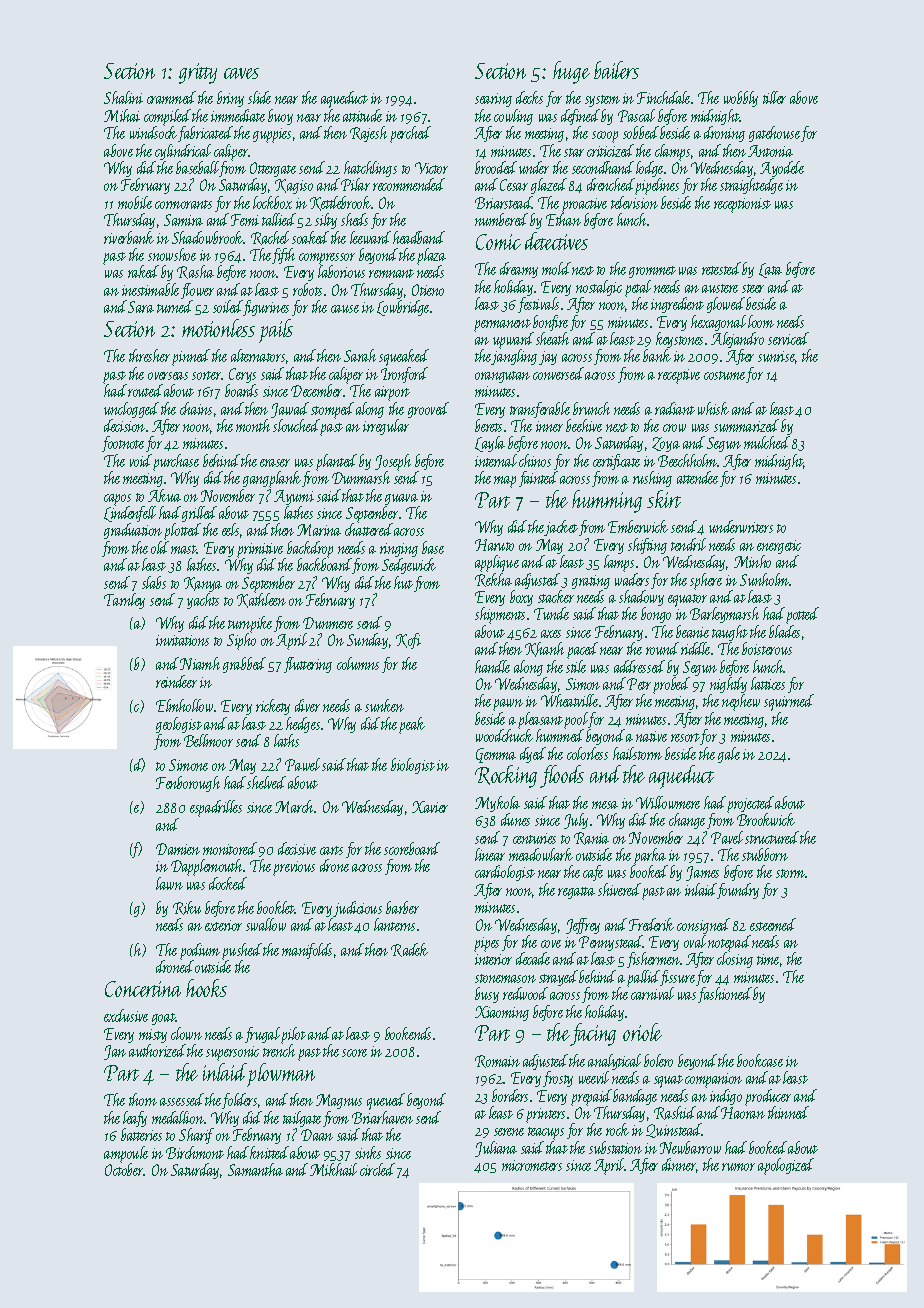  What do you see at coordinates (176, 462) in the screenshot?
I see `purchase` at bounding box center [176, 462].
